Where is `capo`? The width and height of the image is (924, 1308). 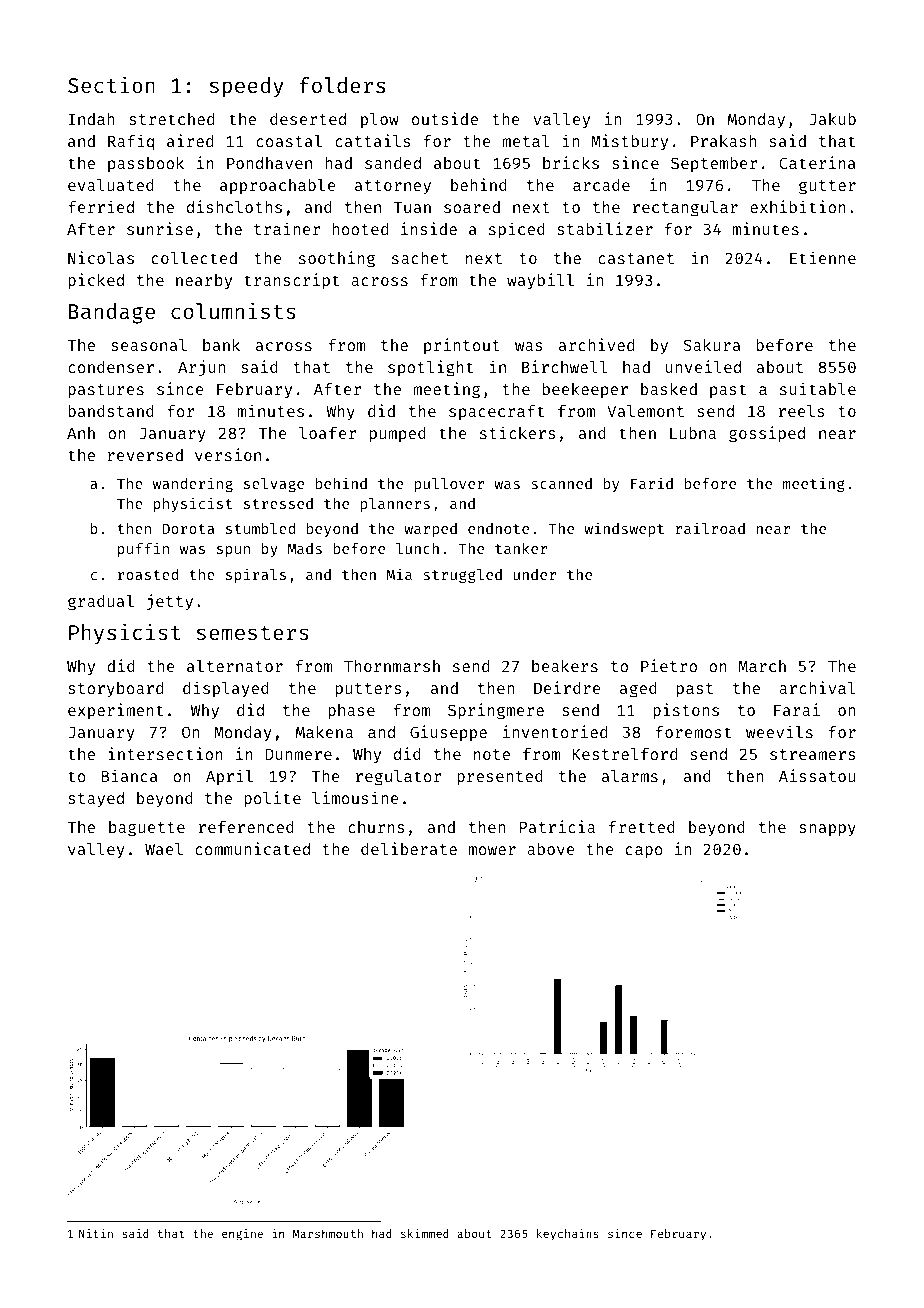
capo is located at coordinates (644, 852).
